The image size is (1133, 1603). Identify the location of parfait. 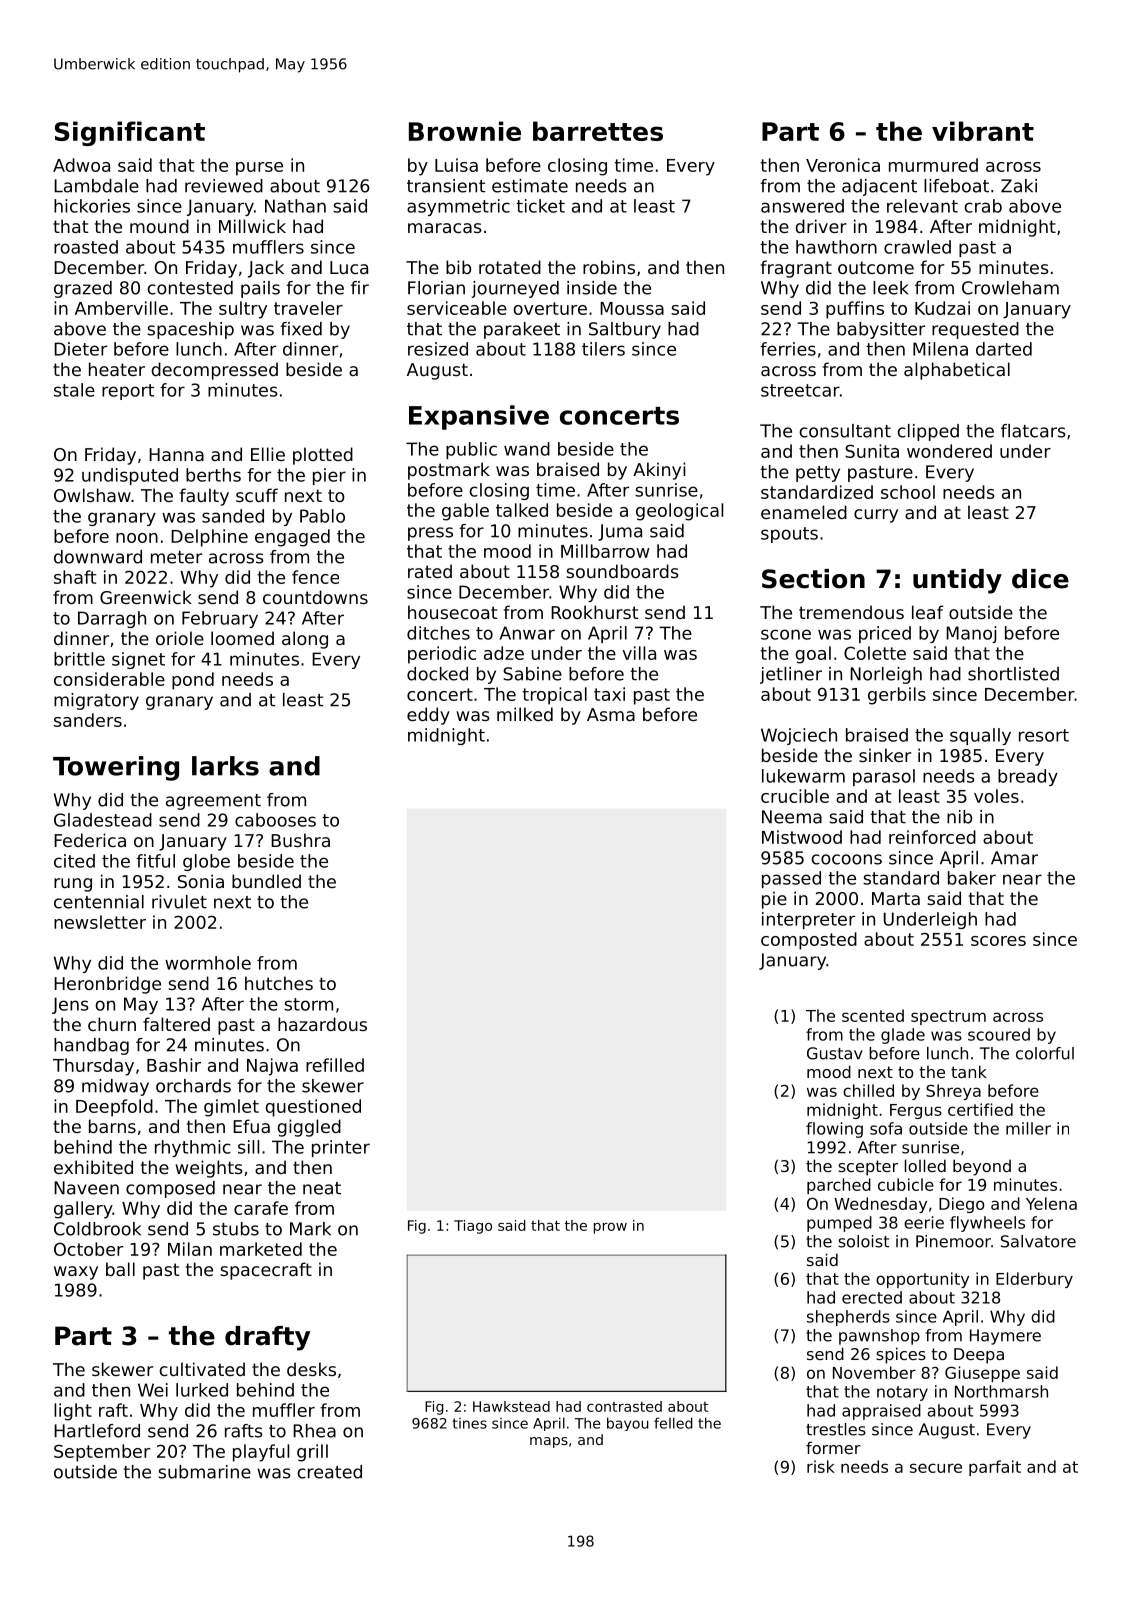
(995, 1468).
